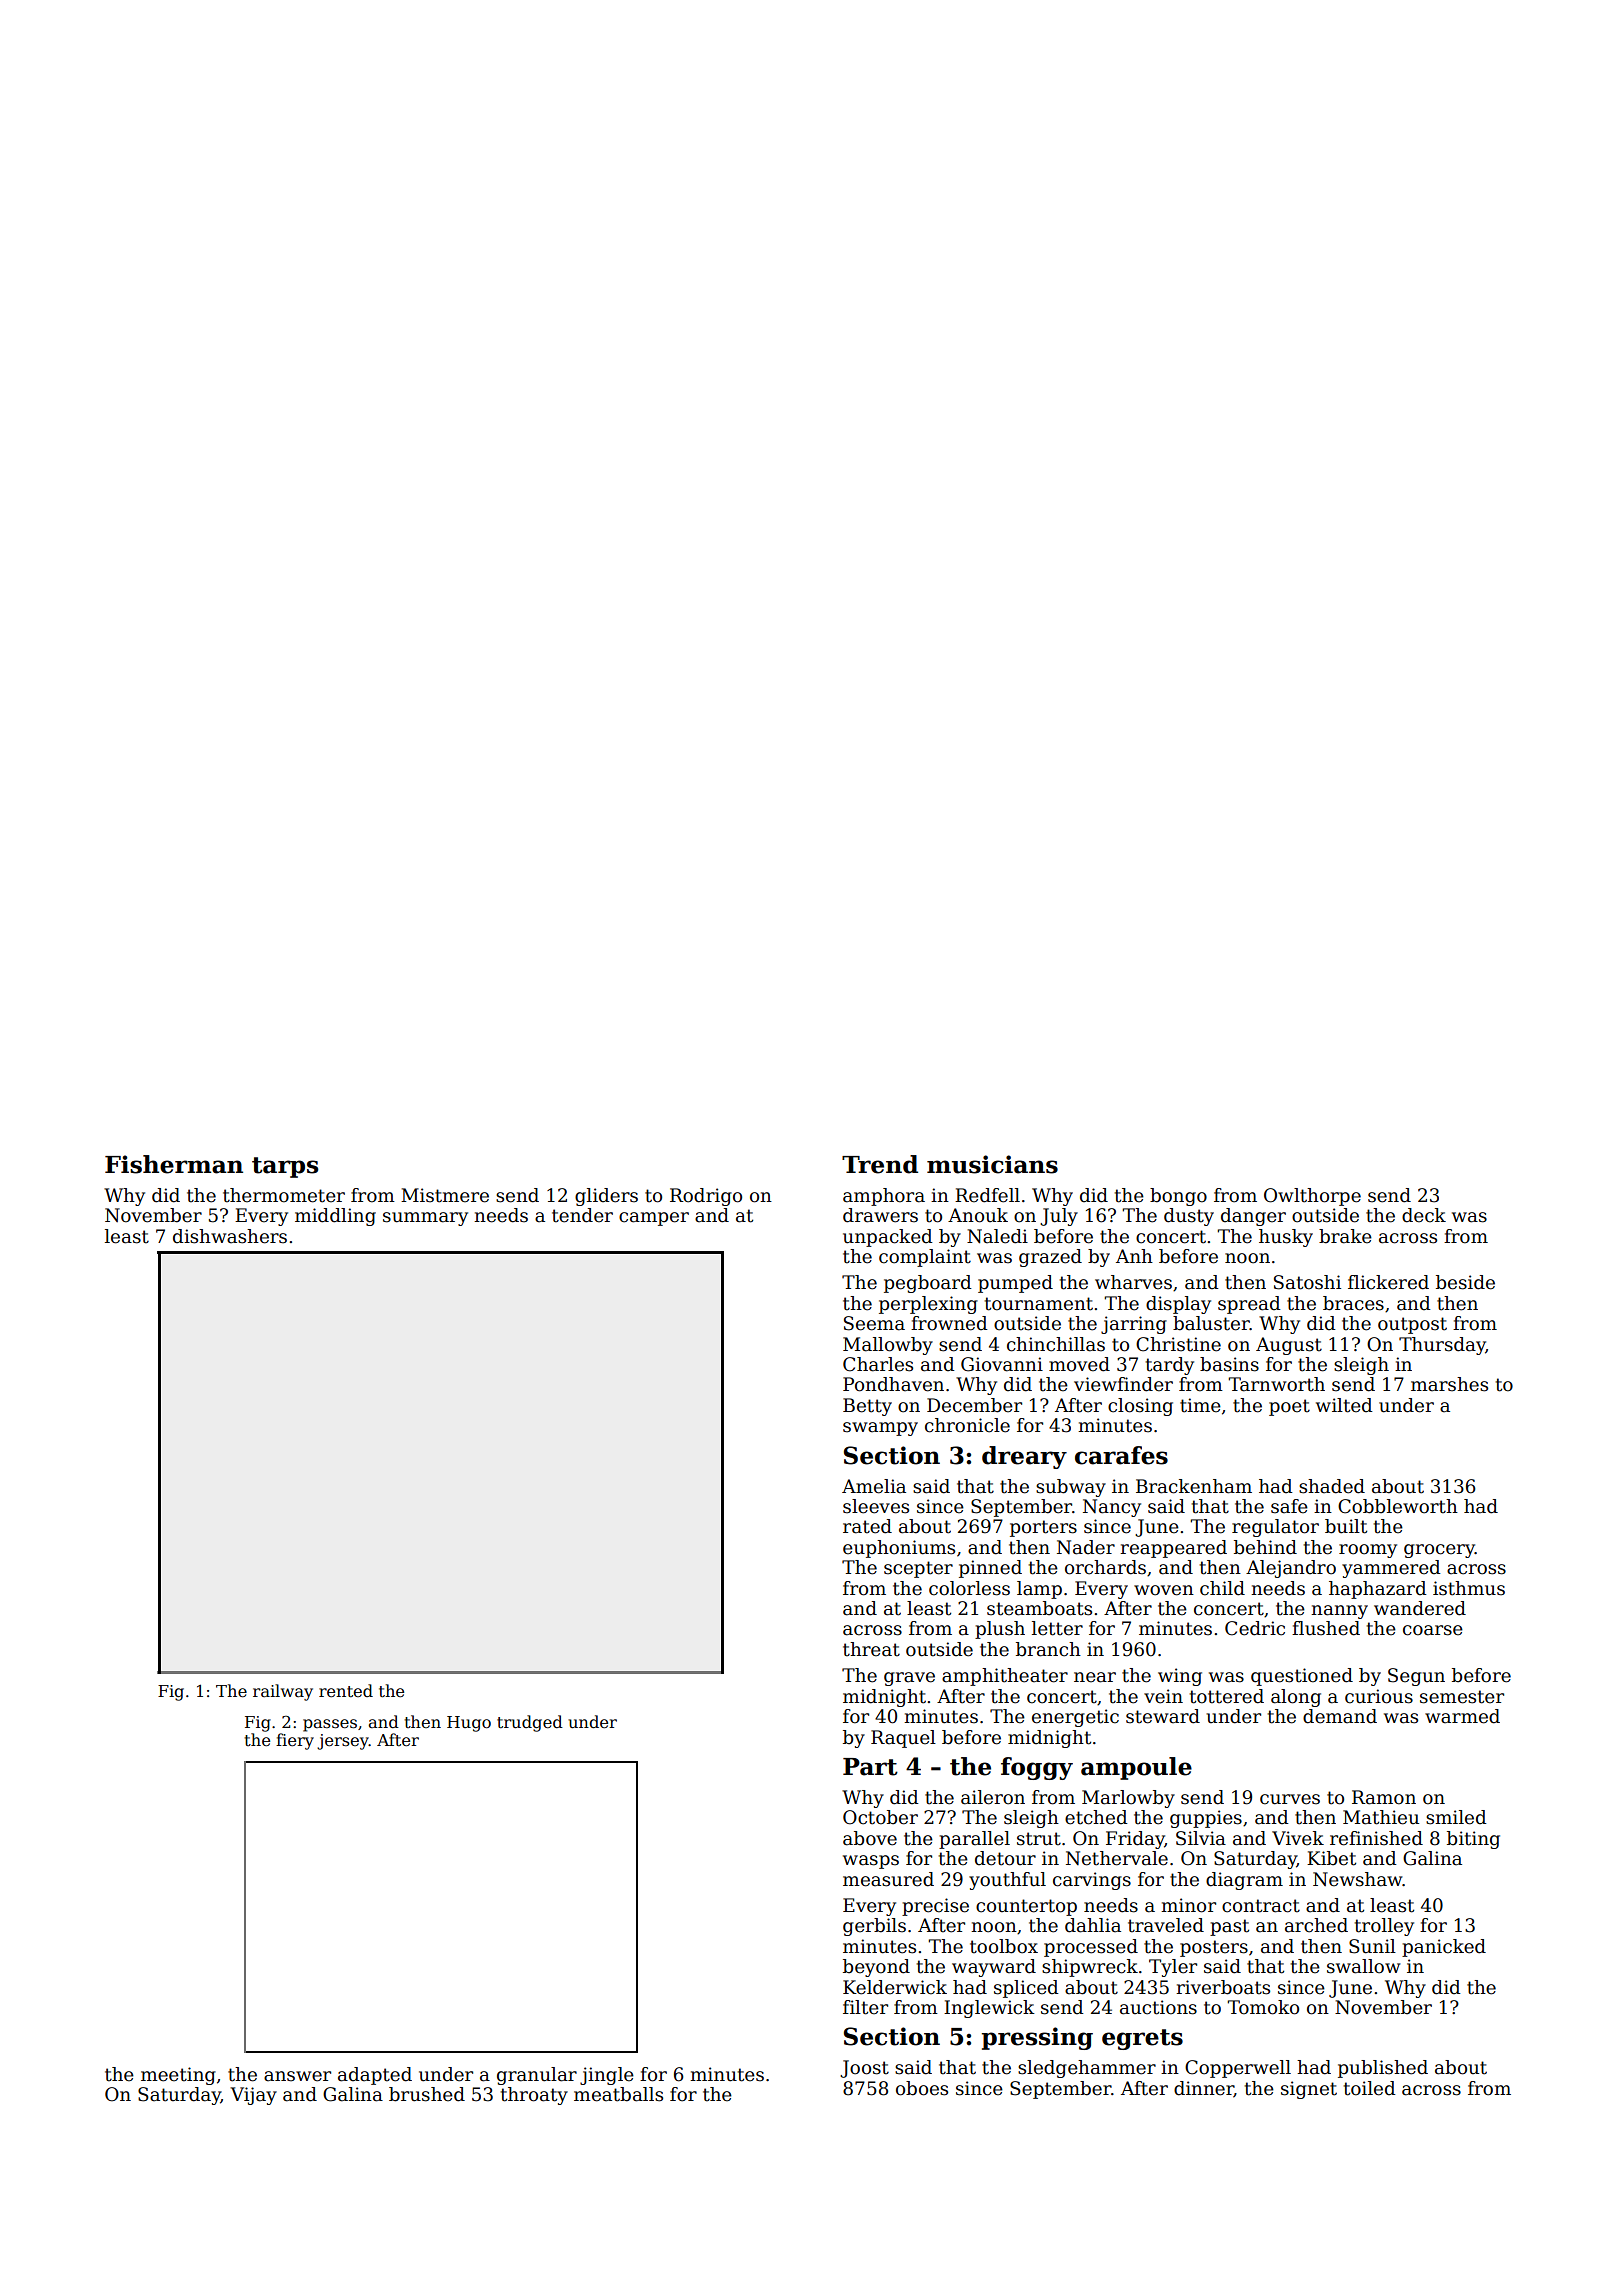 Image resolution: width=1620 pixels, height=2292 pixels. What do you see at coordinates (1316, 1925) in the document?
I see `arched` at bounding box center [1316, 1925].
